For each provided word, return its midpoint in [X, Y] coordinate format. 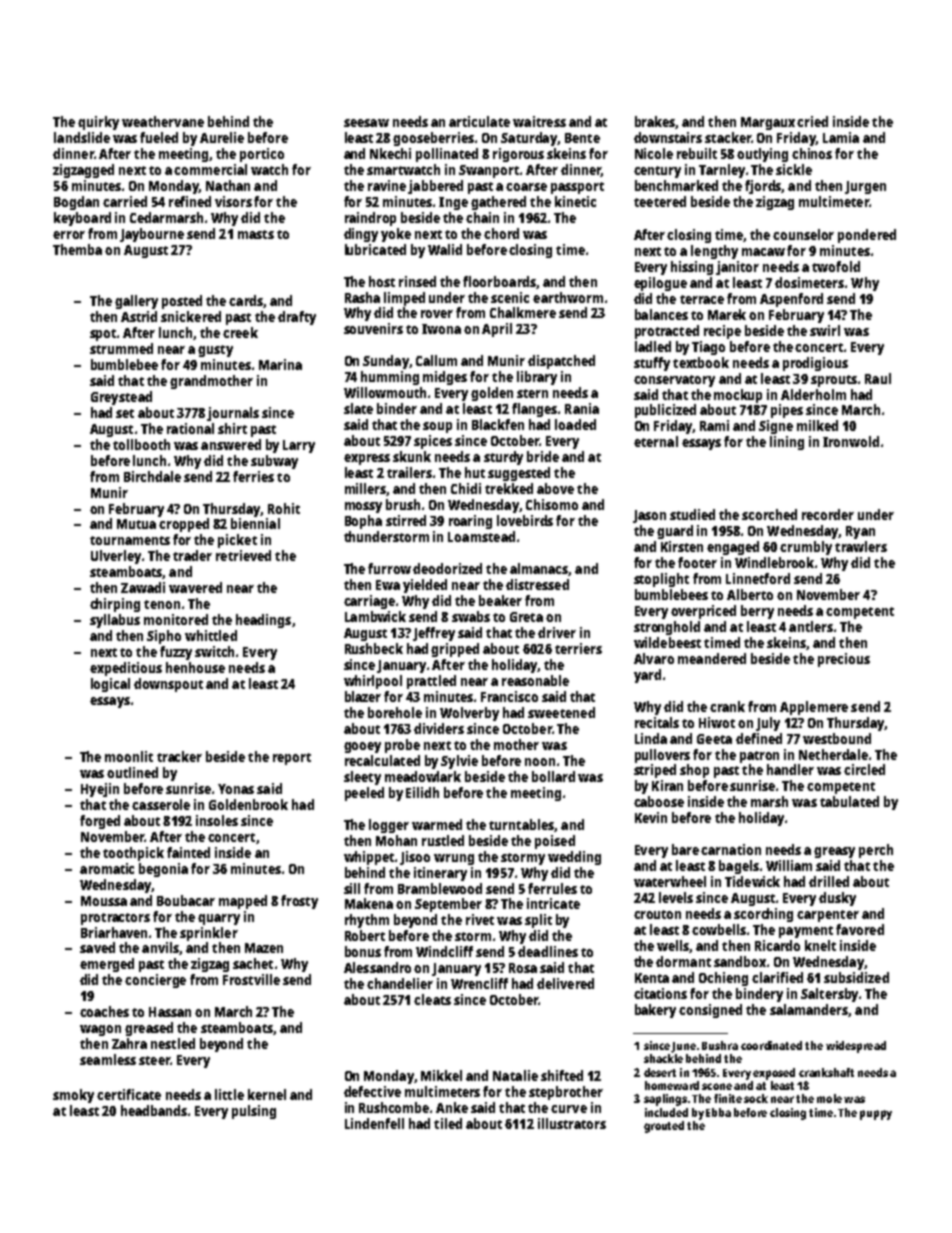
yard [647, 676]
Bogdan [76, 203]
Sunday [386, 362]
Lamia [841, 137]
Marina [280, 364]
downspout [168, 685]
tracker [179, 756]
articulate [479, 121]
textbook [701, 362]
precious [844, 660]
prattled [431, 682]
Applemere [814, 708]
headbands [154, 1110]
